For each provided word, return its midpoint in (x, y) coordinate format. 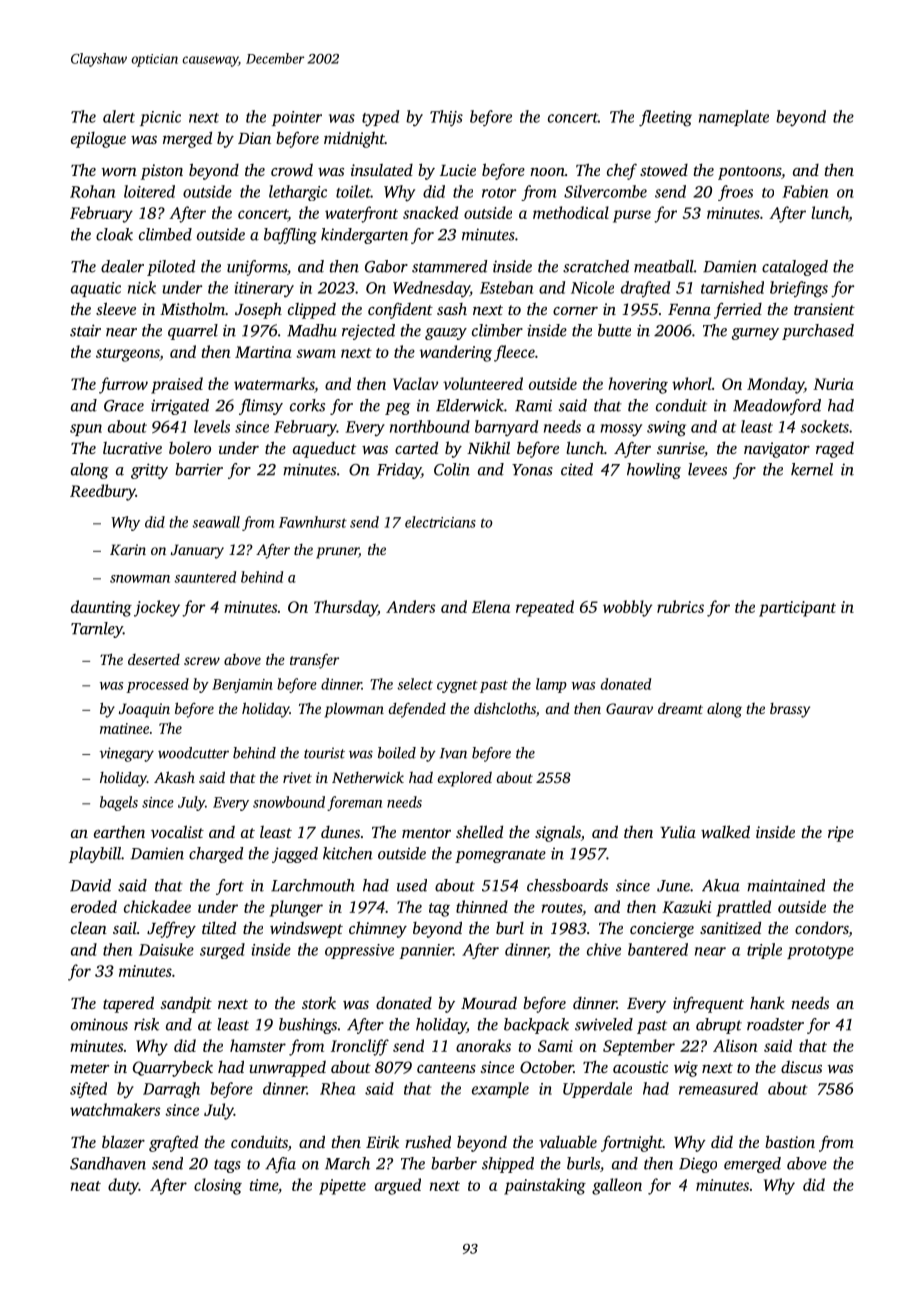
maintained (786, 885)
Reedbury (103, 492)
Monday (775, 385)
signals (558, 833)
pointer (297, 118)
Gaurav (629, 708)
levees (707, 469)
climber (497, 330)
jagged (295, 855)
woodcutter (193, 753)
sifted (88, 1090)
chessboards (567, 885)
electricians (440, 522)
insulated (382, 170)
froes (735, 193)
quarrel (193, 332)
